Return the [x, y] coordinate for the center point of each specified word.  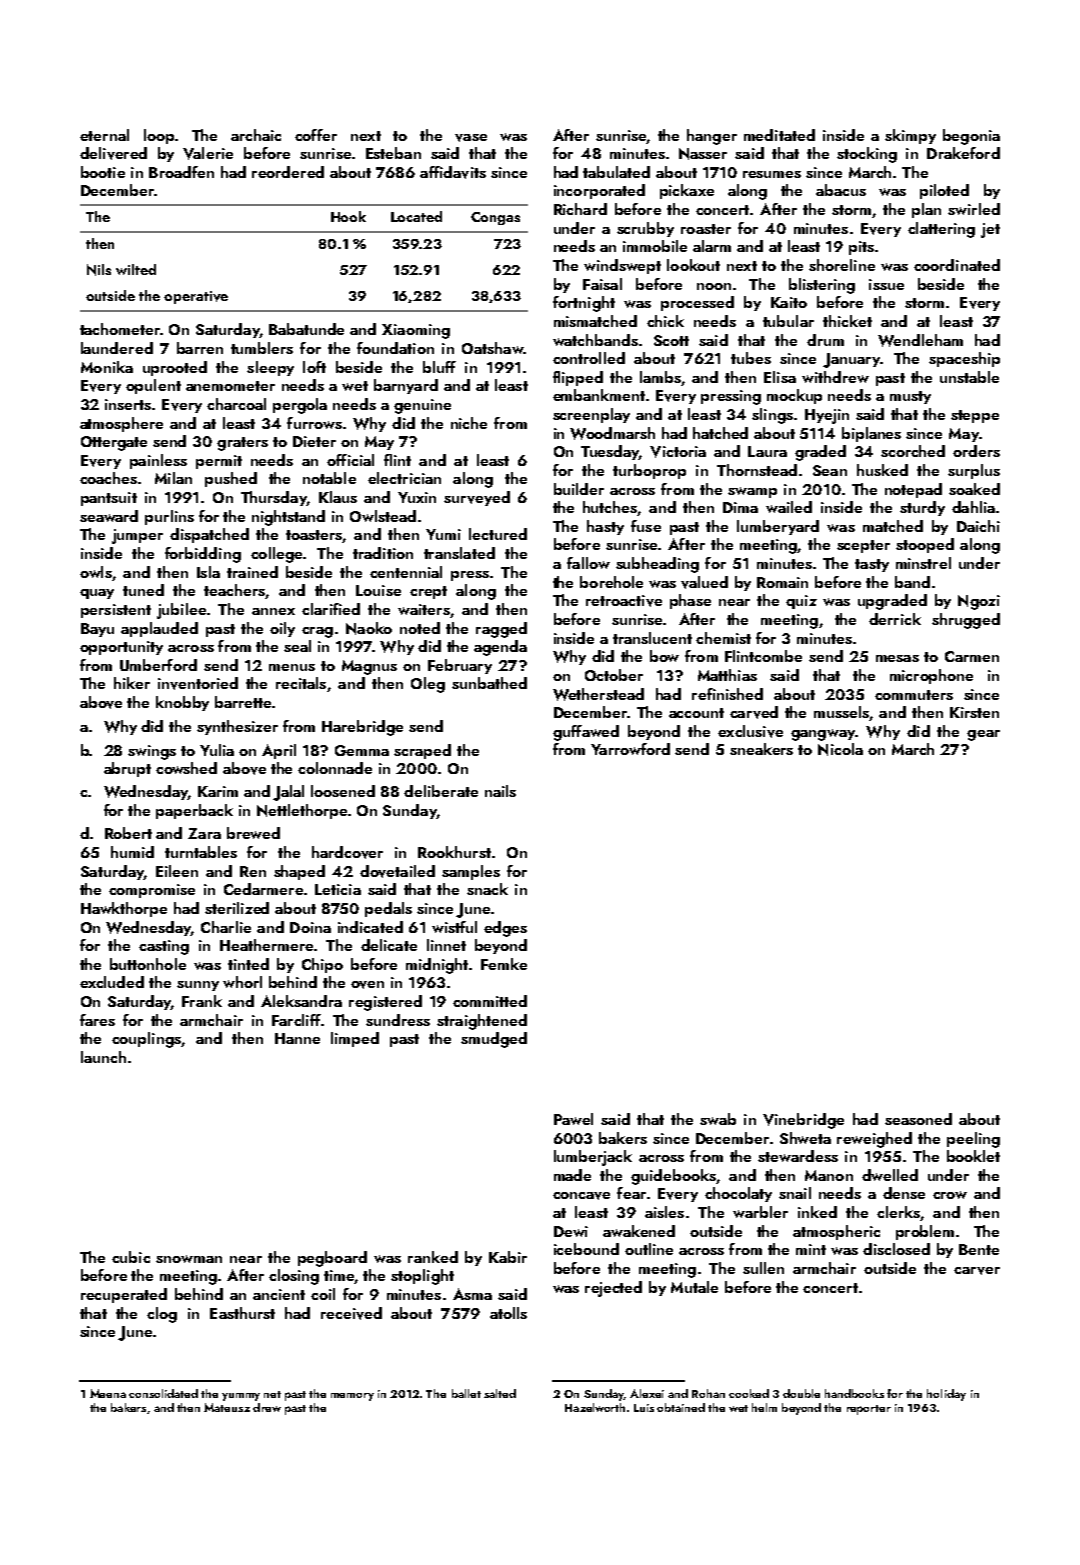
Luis [644, 1408]
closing [294, 1277]
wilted [136, 269]
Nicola [840, 749]
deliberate [441, 791]
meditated [779, 135]
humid [132, 852]
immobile [655, 246]
